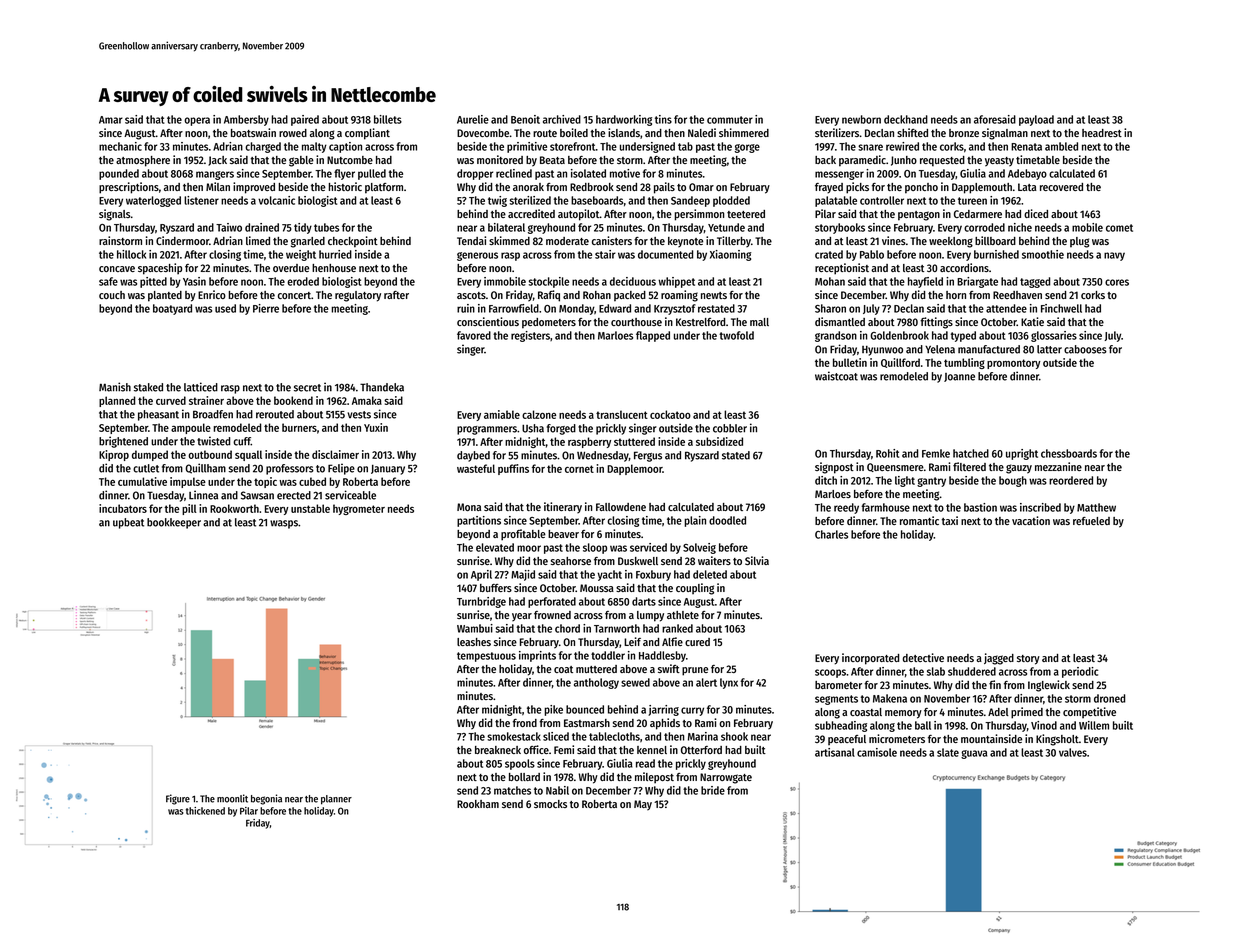 Image resolution: width=1233 pixels, height=952 pixels. Describe the element at coordinates (925, 282) in the screenshot. I see `hayfield` at that location.
